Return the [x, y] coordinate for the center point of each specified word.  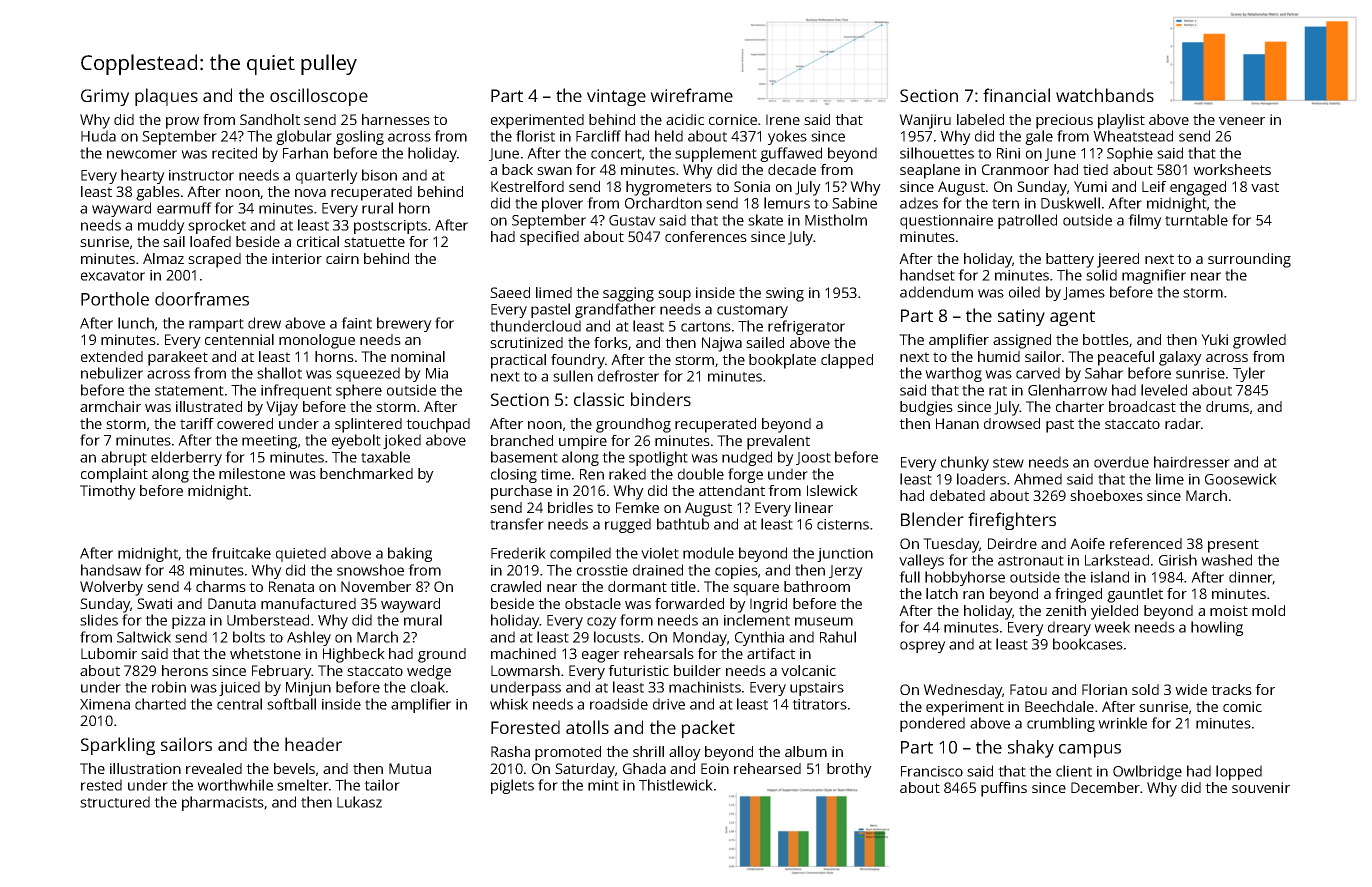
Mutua [410, 768]
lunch [136, 323]
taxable [385, 457]
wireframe [691, 95]
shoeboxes [1106, 495]
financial [1016, 95]
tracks [1231, 689]
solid [1101, 275]
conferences [706, 236]
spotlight [658, 458]
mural [423, 620]
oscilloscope [319, 97]
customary [752, 311]
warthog [953, 374]
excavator [113, 276]
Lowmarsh [525, 670]
